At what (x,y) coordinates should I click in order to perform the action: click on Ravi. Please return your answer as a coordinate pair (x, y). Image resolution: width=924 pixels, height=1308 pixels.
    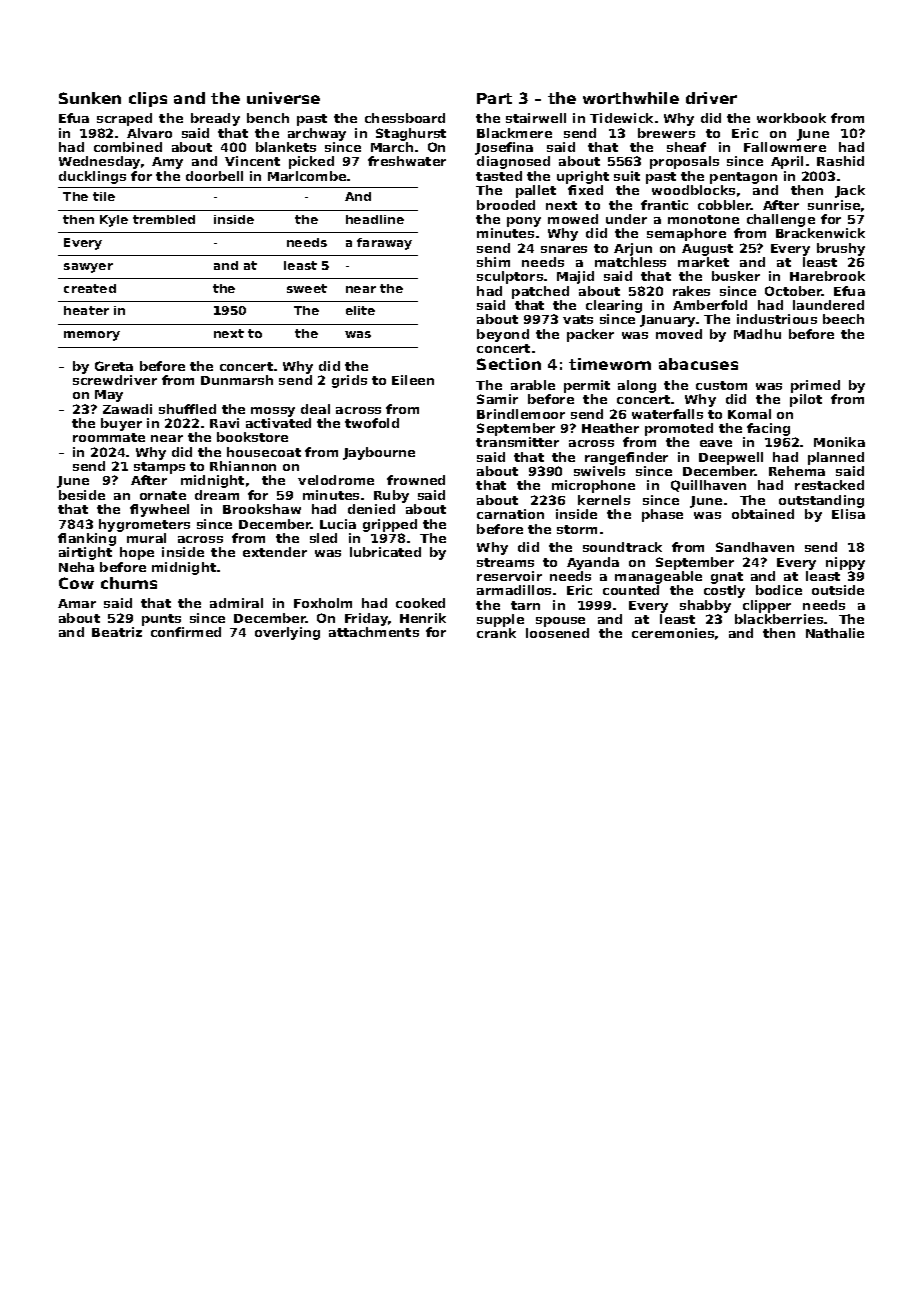
    Looking at the image, I should click on (224, 423).
